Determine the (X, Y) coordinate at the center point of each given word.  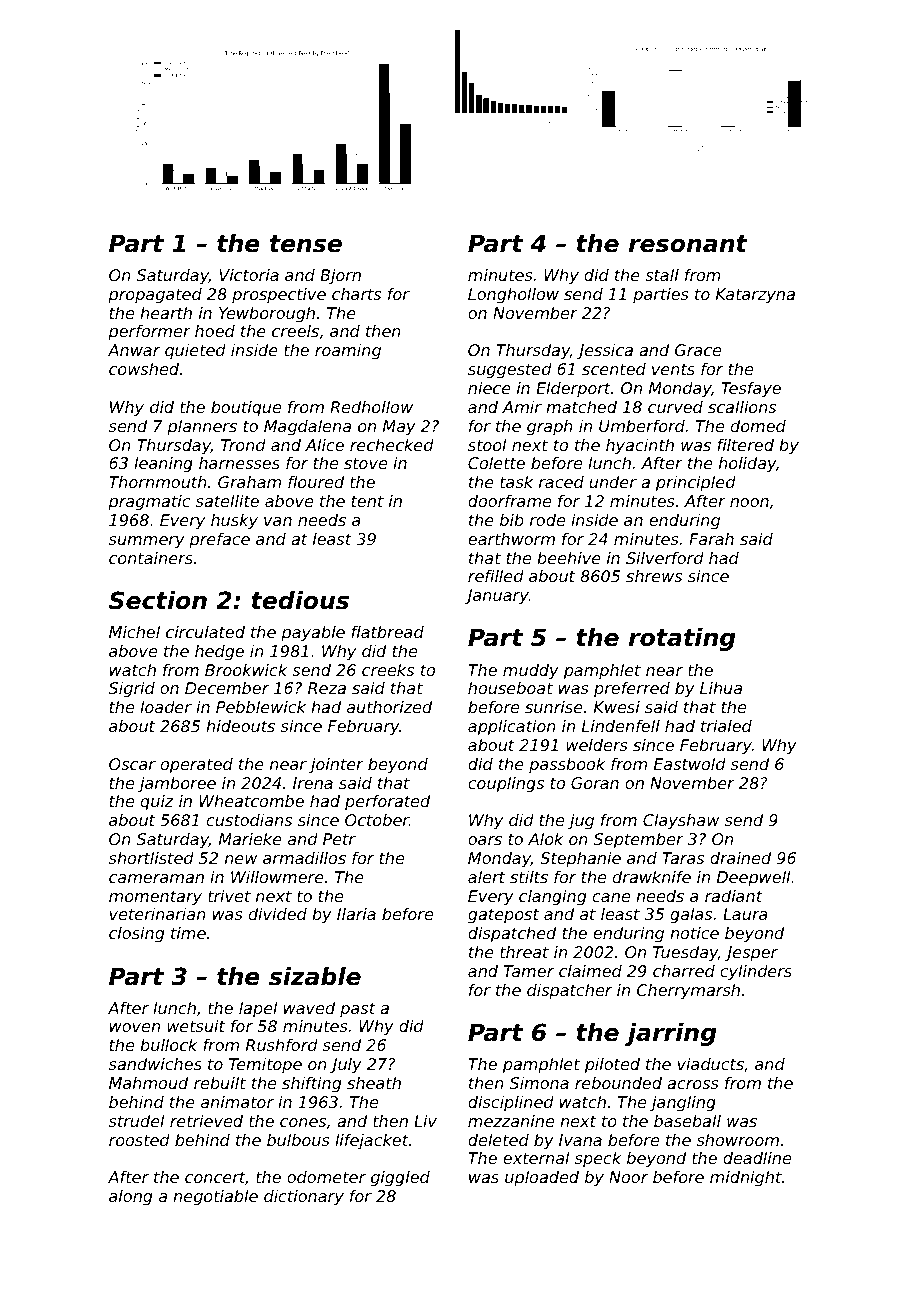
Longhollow (513, 296)
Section (158, 600)
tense (306, 244)
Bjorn (340, 277)
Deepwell (754, 879)
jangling (683, 1104)
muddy (531, 672)
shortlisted (151, 858)
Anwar (134, 350)
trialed (726, 726)
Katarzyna (755, 296)
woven (135, 1027)
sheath (374, 1083)
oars (485, 840)
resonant (688, 244)
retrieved (206, 1121)
